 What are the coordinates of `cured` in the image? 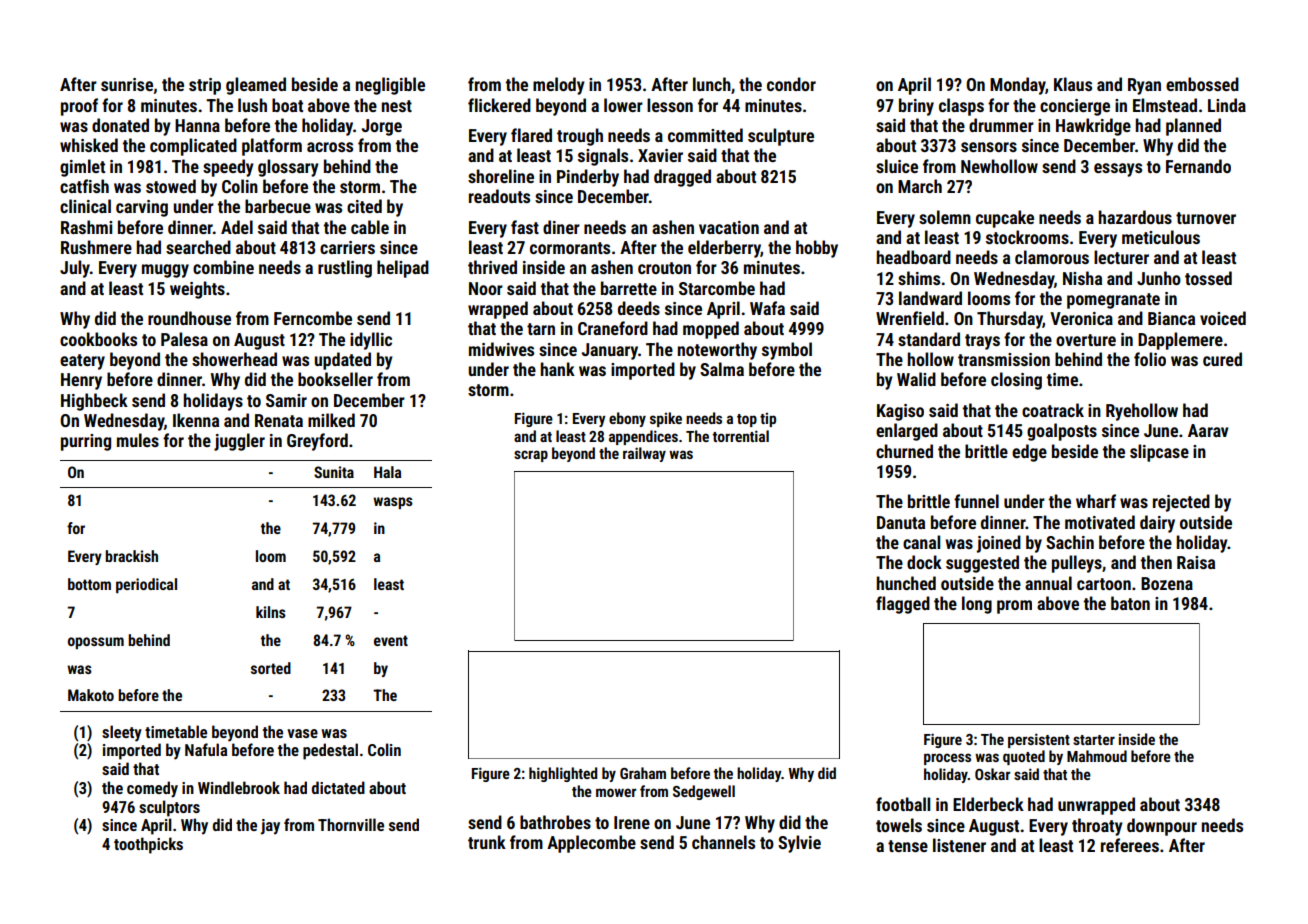 It's located at (1222, 359).
